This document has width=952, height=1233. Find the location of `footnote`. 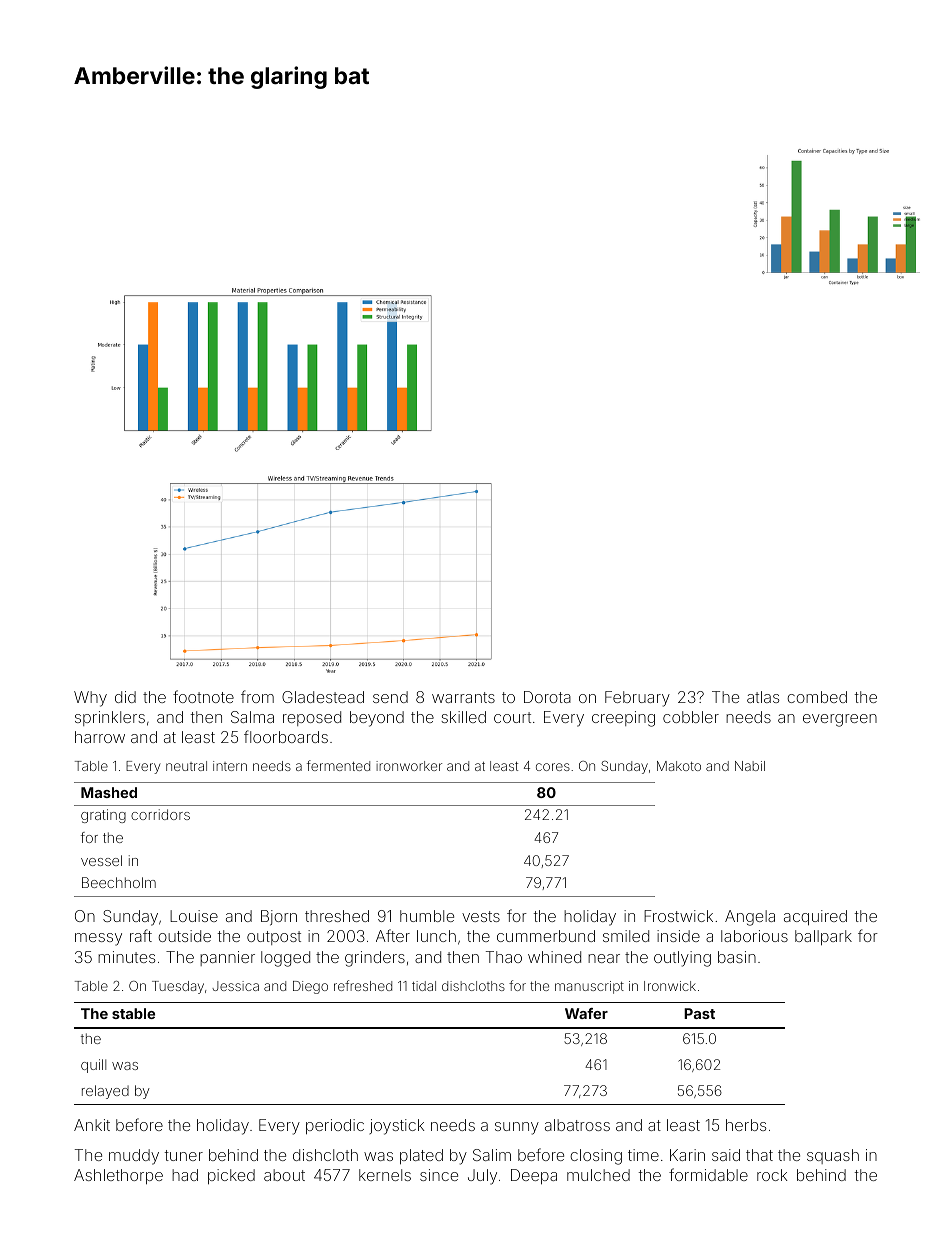

footnote is located at coordinates (203, 696).
